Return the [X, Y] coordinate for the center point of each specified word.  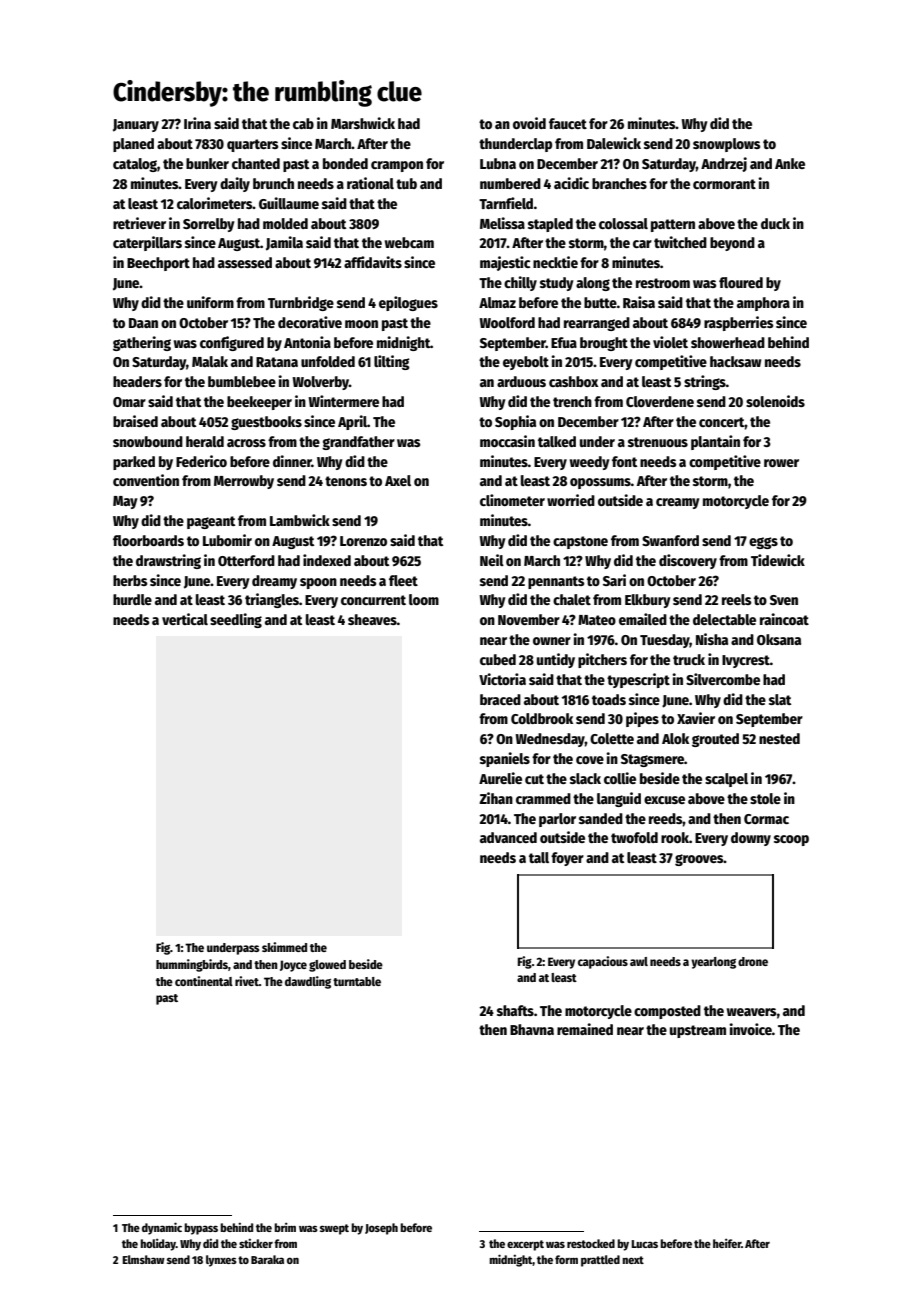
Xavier [696, 718]
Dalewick [614, 143]
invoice [750, 1029]
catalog [135, 165]
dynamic [162, 1228]
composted [667, 1012]
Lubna [498, 163]
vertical [185, 619]
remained [585, 1029]
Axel [398, 480]
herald [205, 441]
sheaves [372, 619]
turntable [357, 981]
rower [781, 463]
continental [204, 981]
